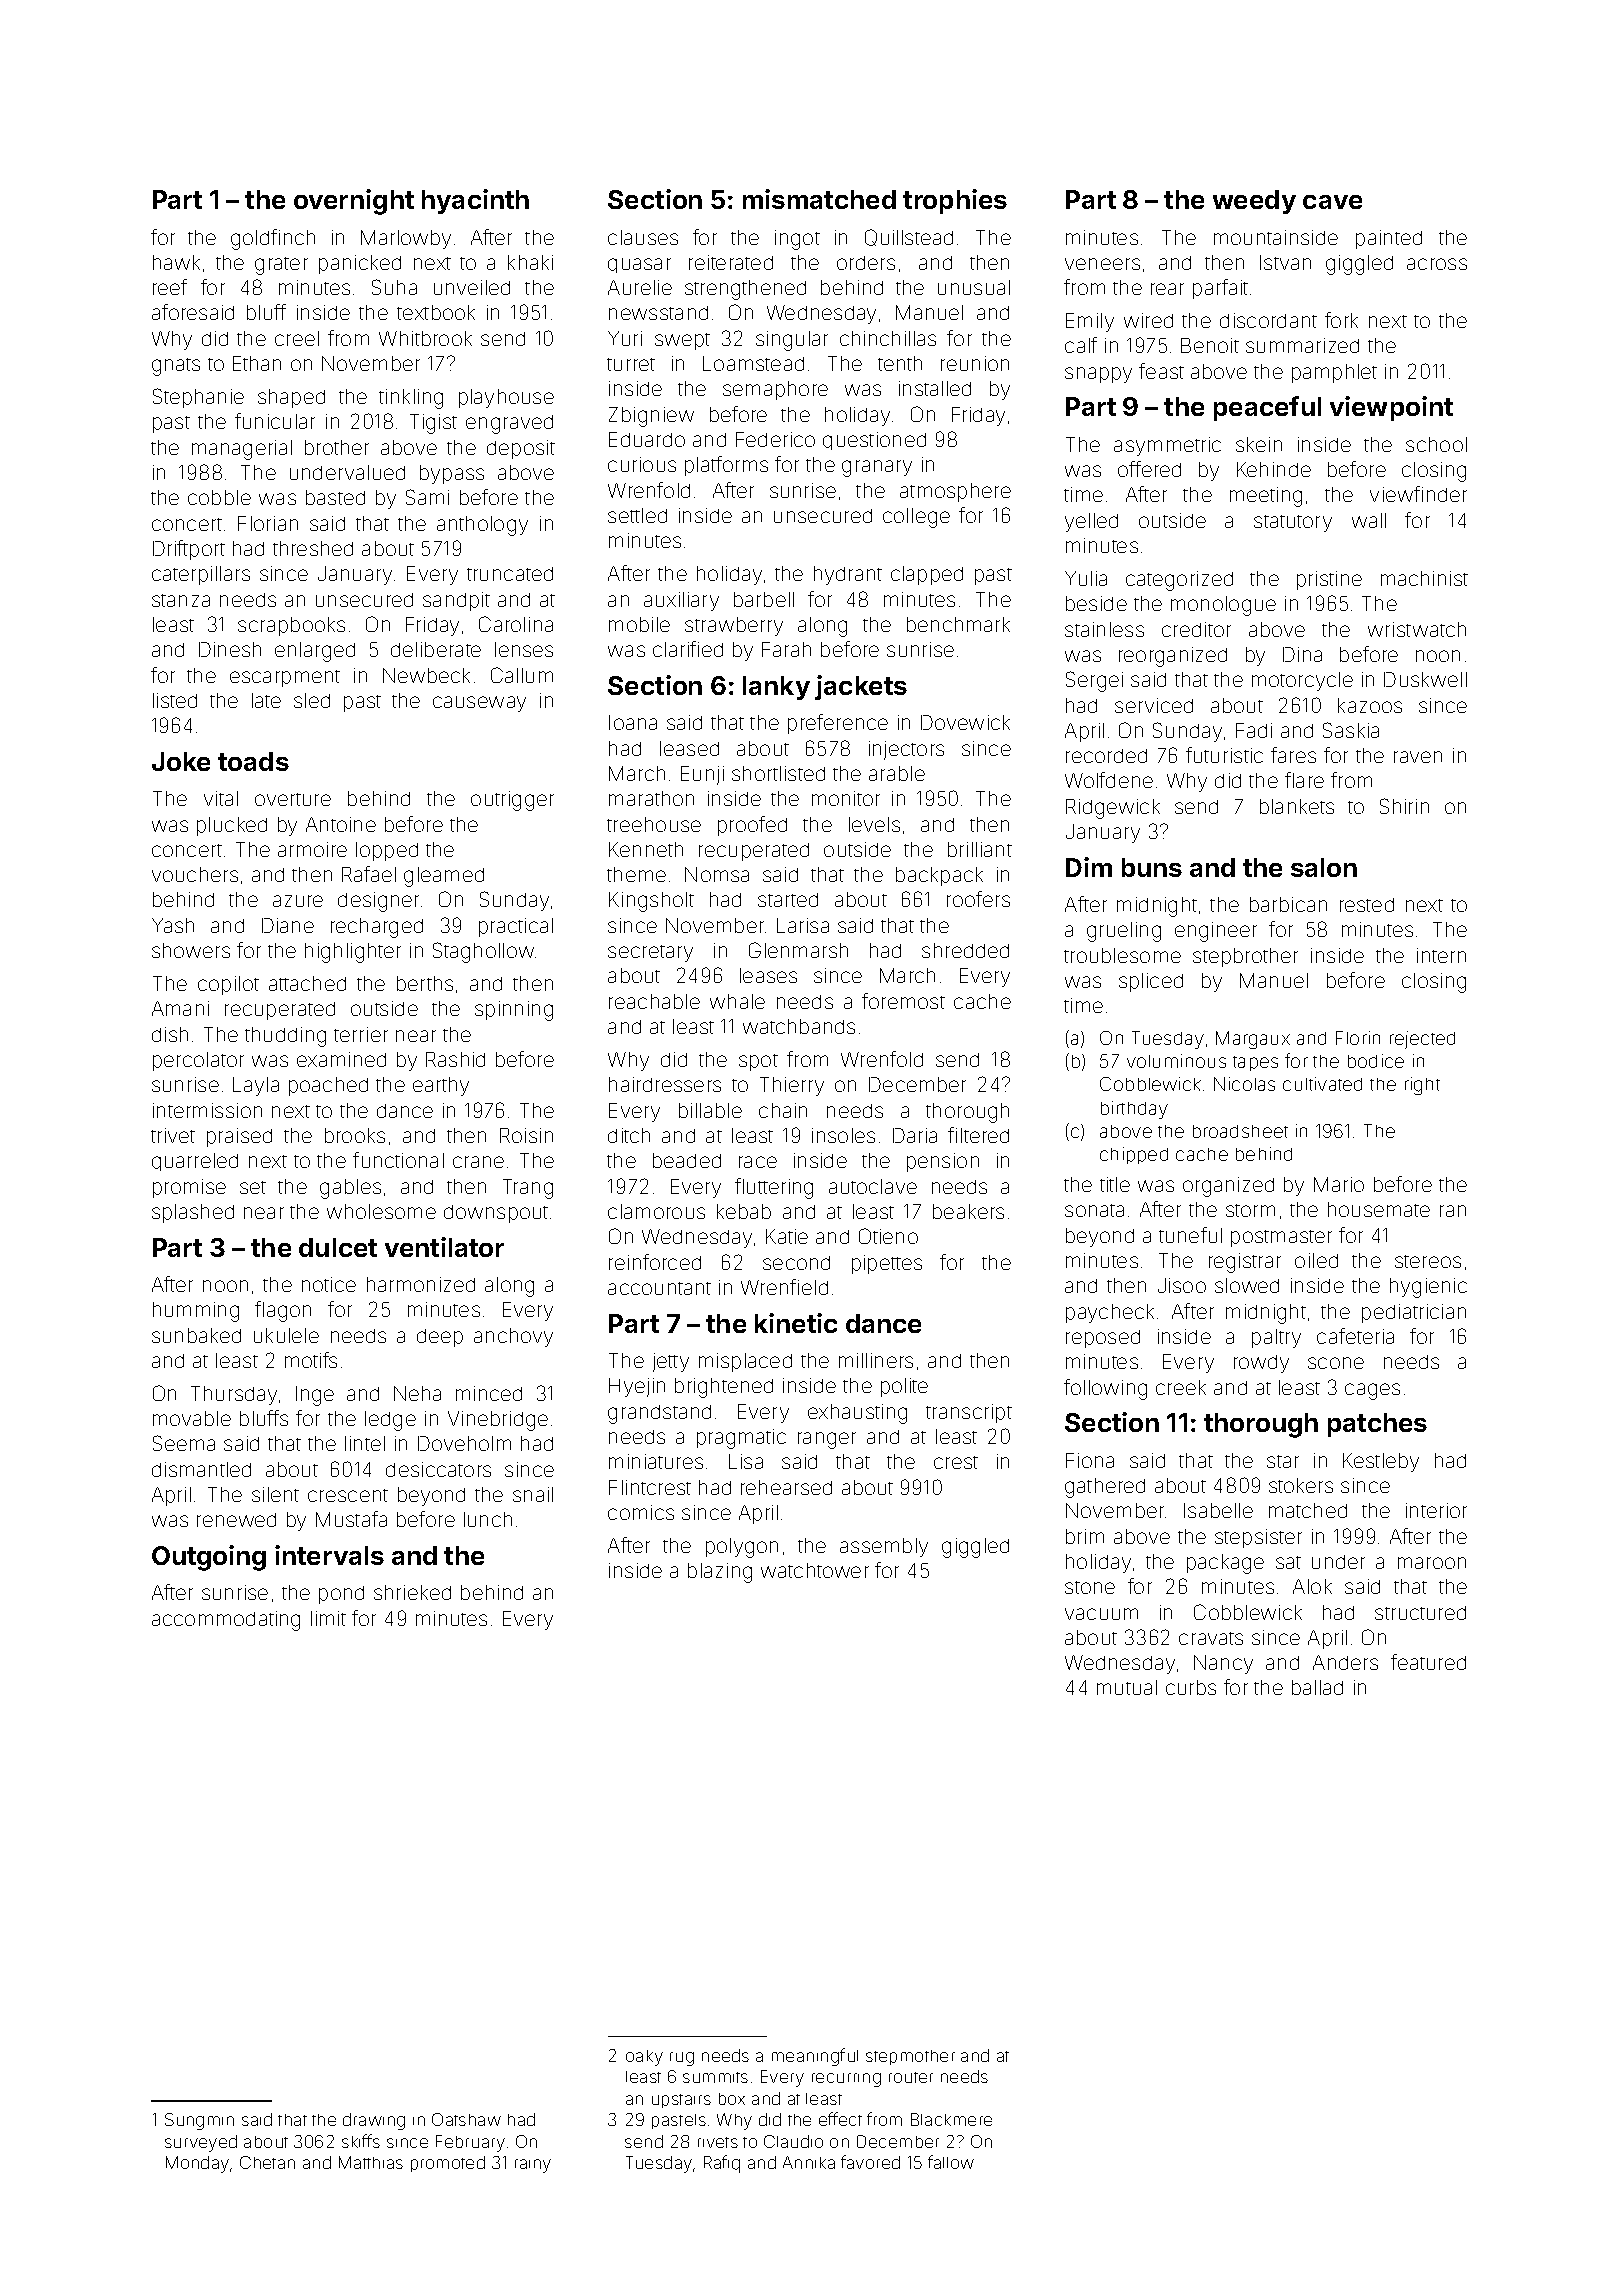 The height and width of the image is (2292, 1620). I want to click on clauses, so click(643, 237).
